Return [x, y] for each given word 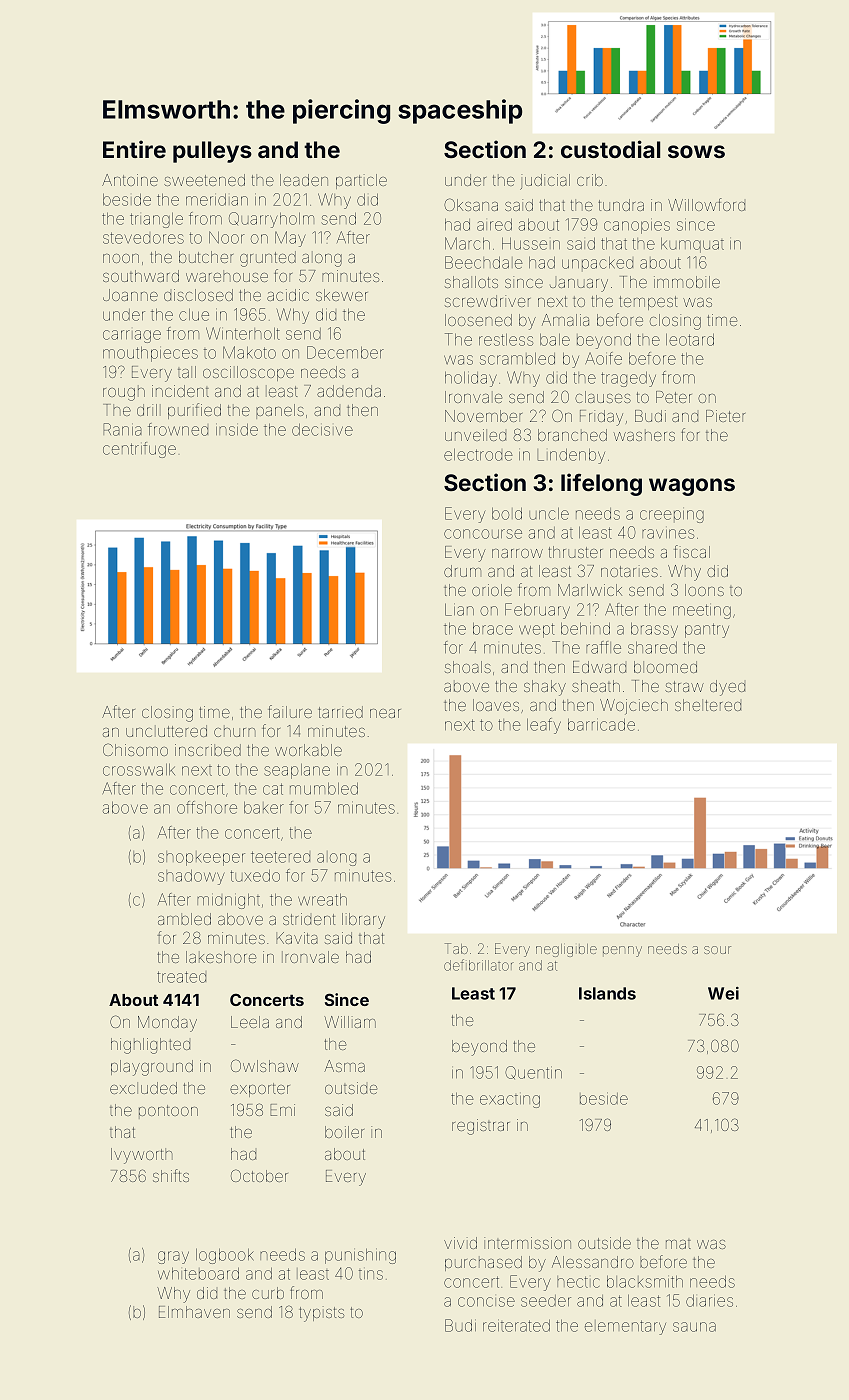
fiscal [692, 551]
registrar [481, 1127]
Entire [134, 149]
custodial [610, 149]
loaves [496, 705]
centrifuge [139, 450]
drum [462, 571]
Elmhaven [194, 1312]
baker [264, 808]
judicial [545, 182]
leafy [544, 726]
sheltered [708, 705]
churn [234, 732]
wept [537, 630]
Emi [283, 1110]
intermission [527, 1243]
